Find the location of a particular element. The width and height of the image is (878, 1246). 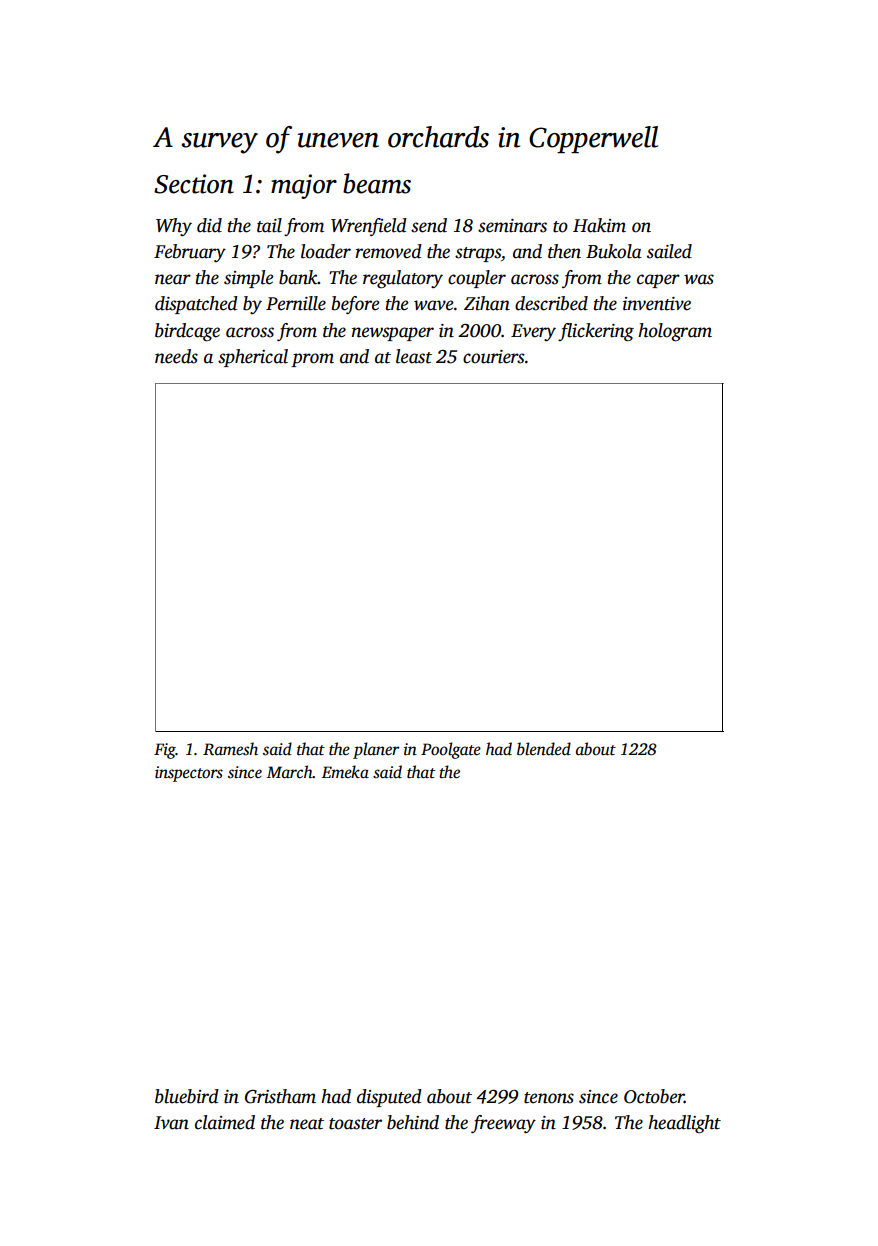

disputed is located at coordinates (389, 1098).
